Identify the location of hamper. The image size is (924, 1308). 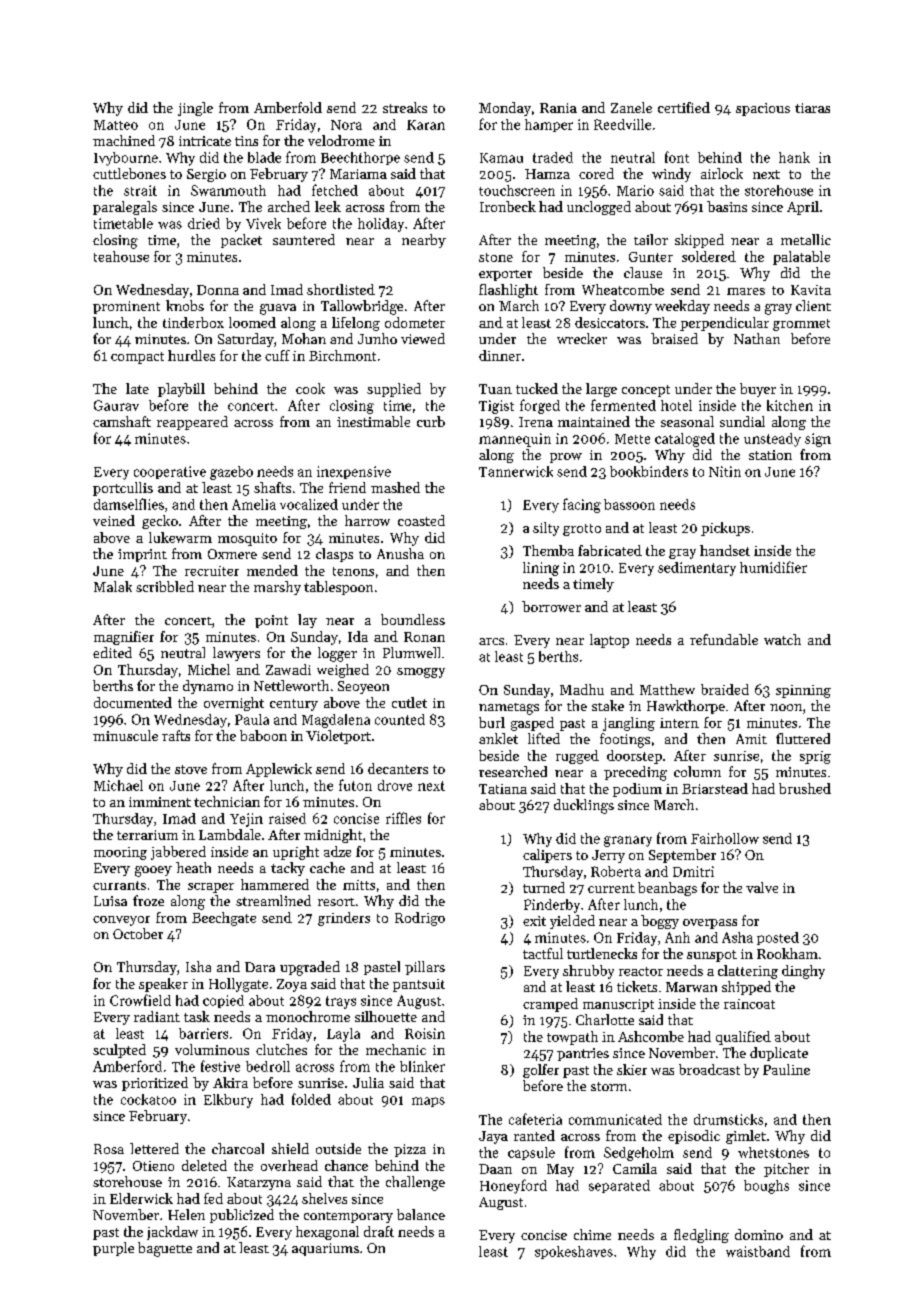
(549, 125).
